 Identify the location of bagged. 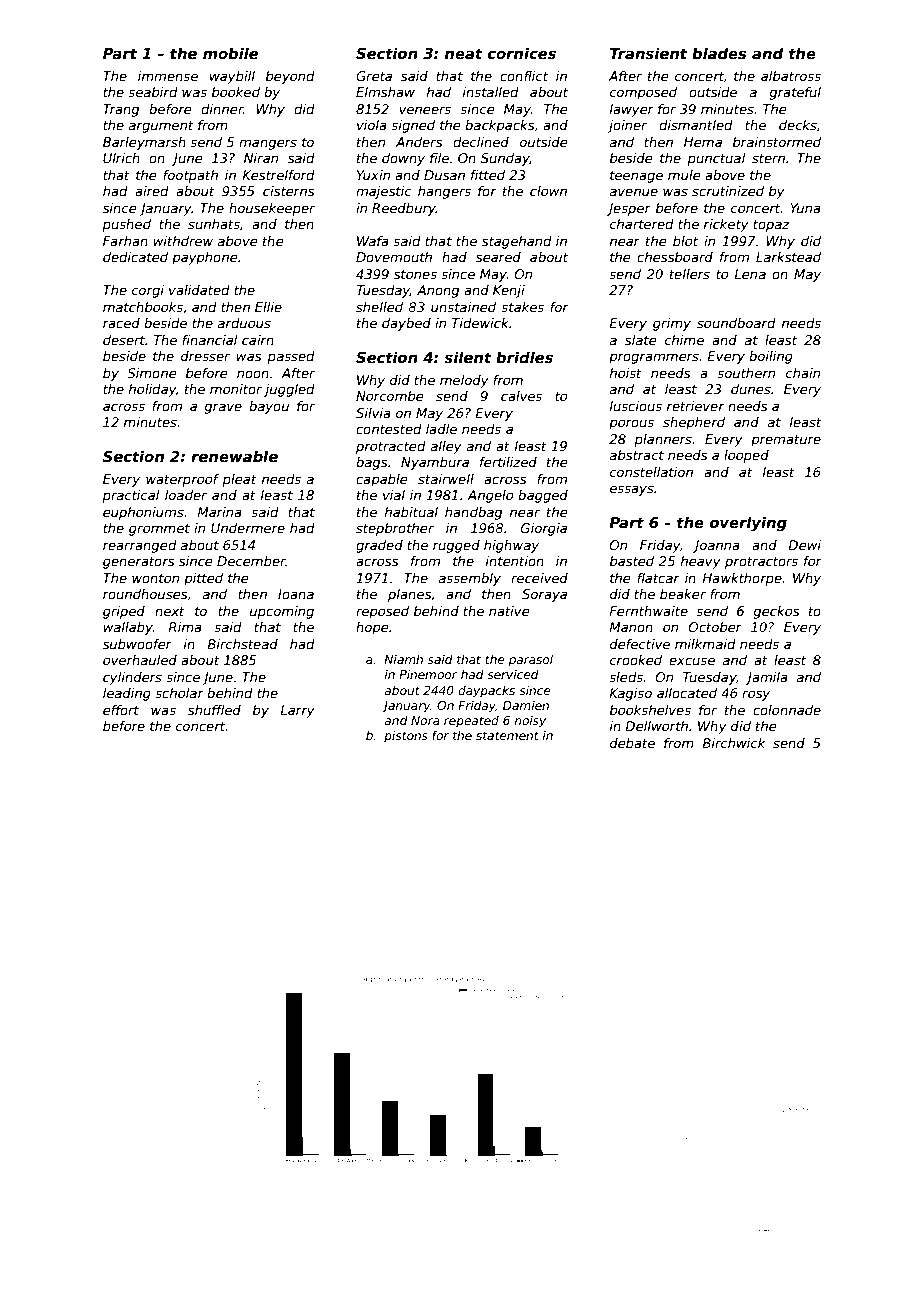
(543, 496).
